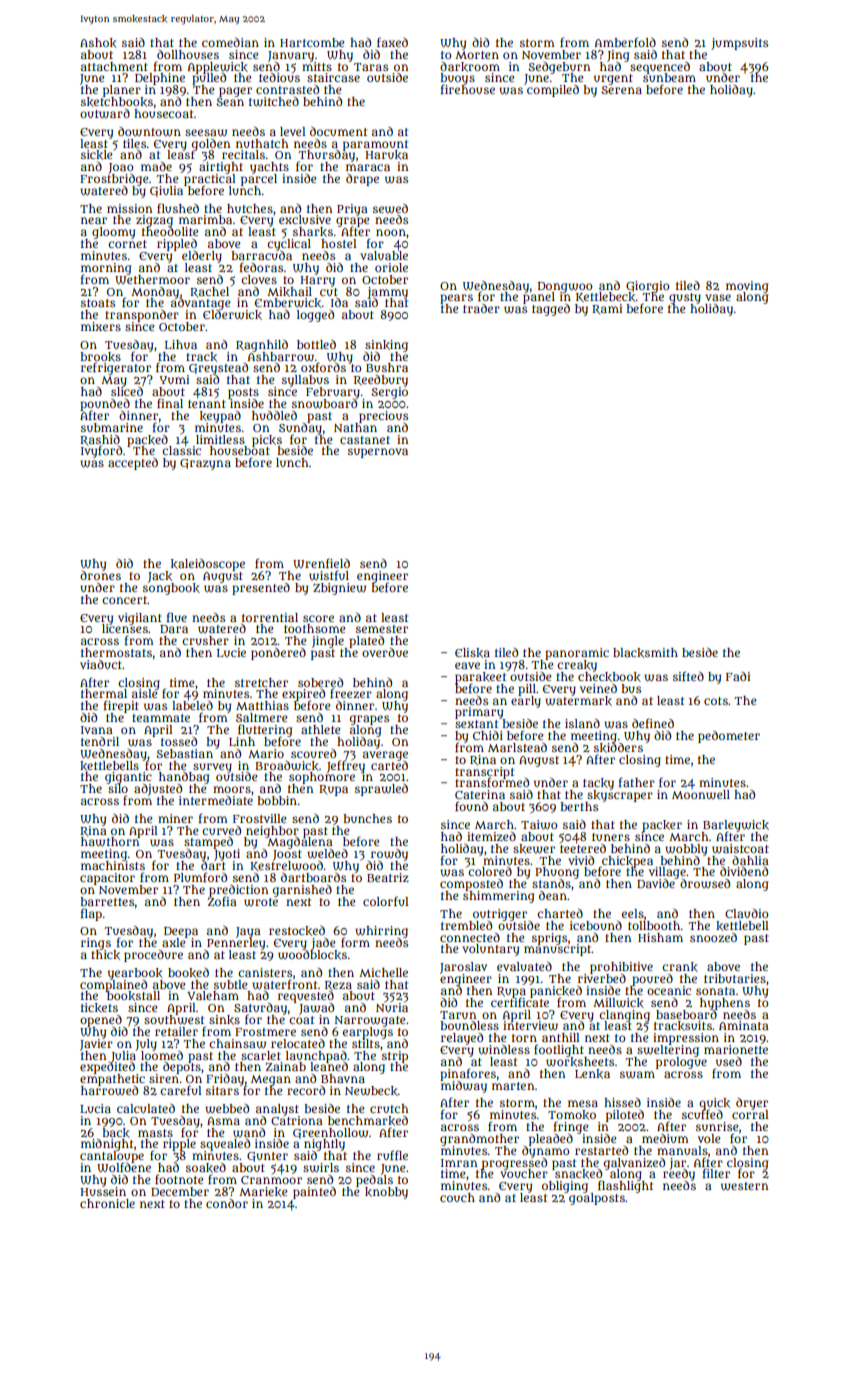 The image size is (849, 1400). What do you see at coordinates (314, 1193) in the screenshot?
I see `painted` at bounding box center [314, 1193].
